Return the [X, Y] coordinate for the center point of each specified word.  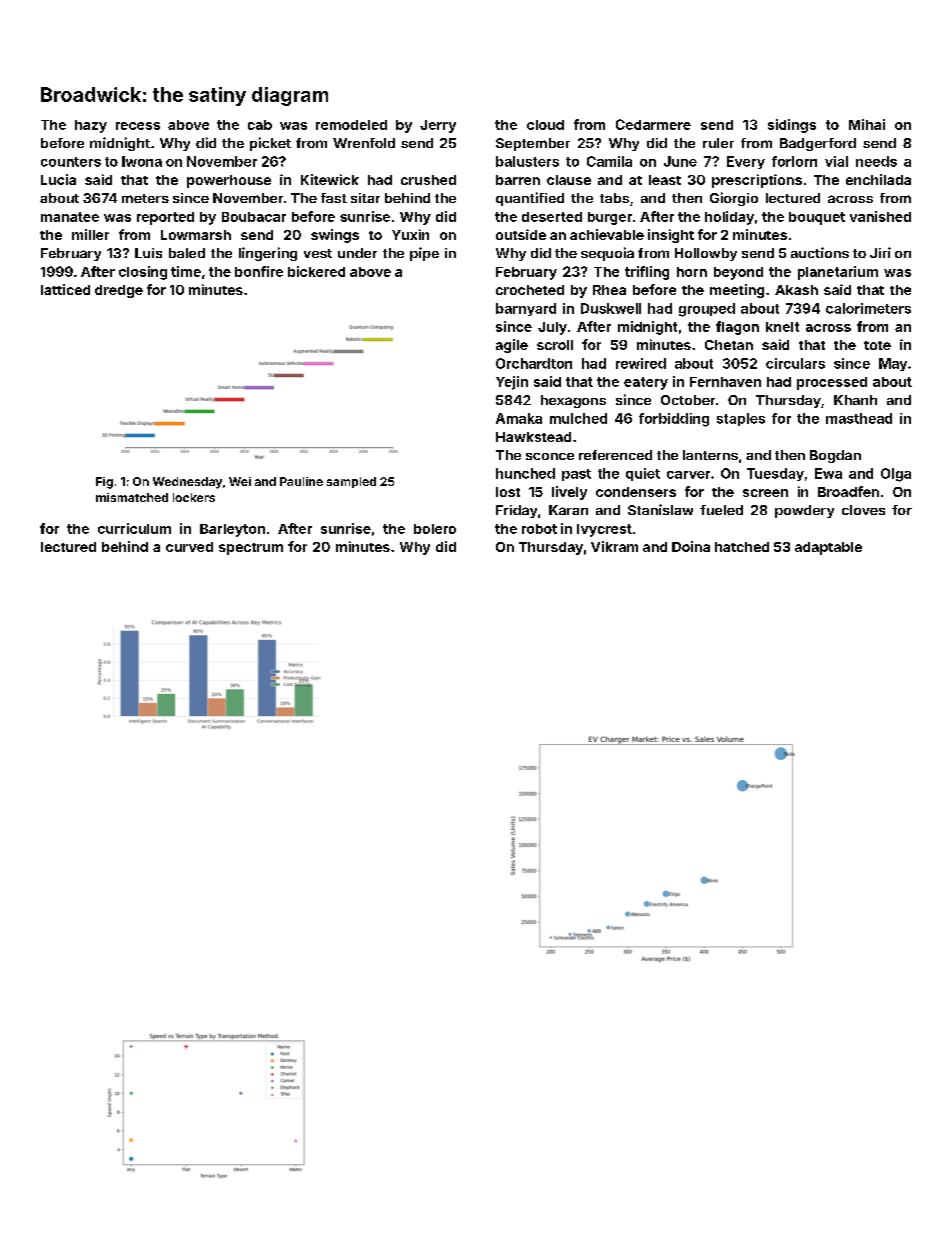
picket [270, 144]
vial [836, 161]
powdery [804, 511]
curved [189, 547]
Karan [568, 510]
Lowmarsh [196, 235]
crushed [428, 180]
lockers [194, 497]
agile [512, 346]
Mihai [867, 124]
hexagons [573, 401]
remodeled [351, 125]
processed [832, 383]
